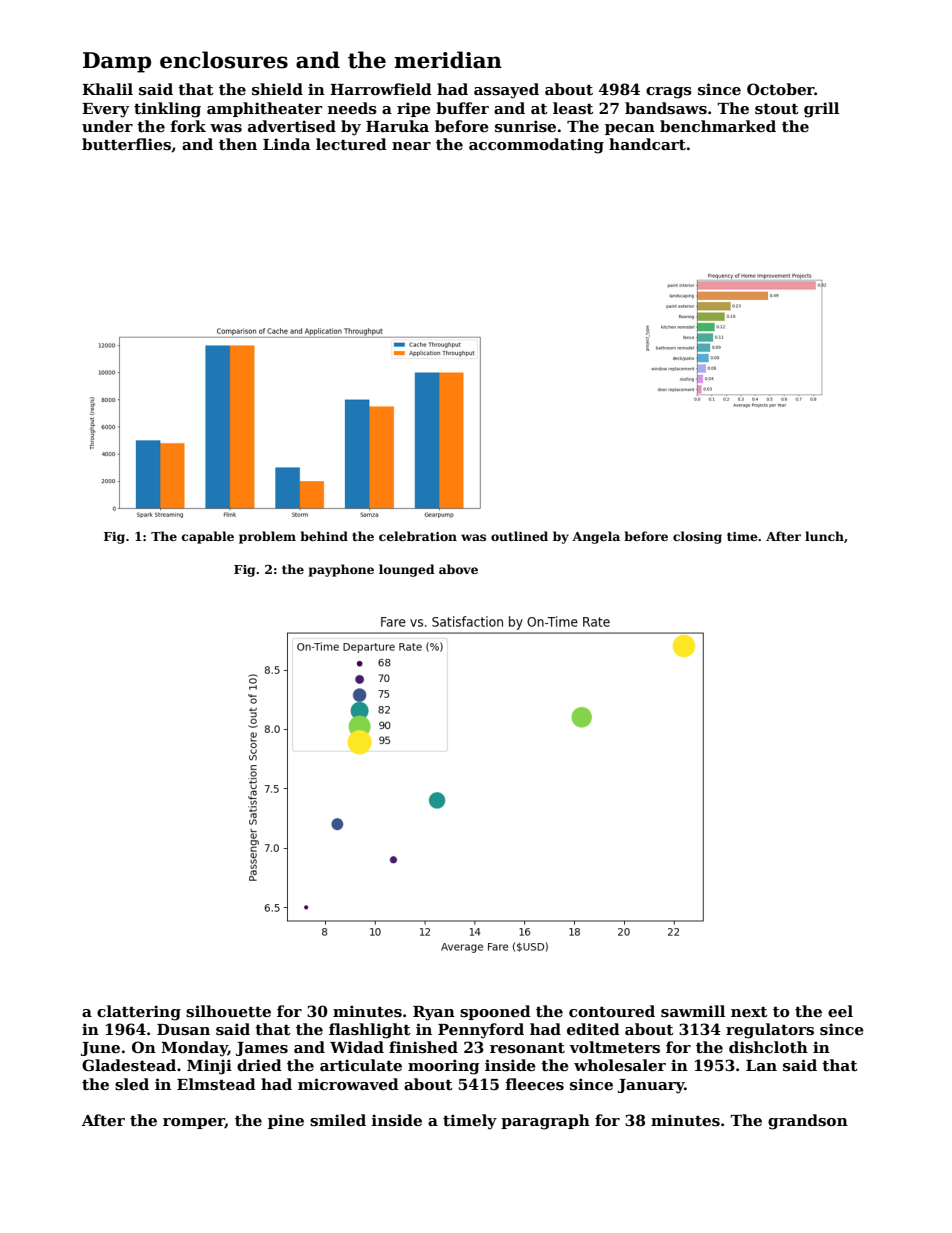  I want to click on sawmill, so click(693, 1011).
